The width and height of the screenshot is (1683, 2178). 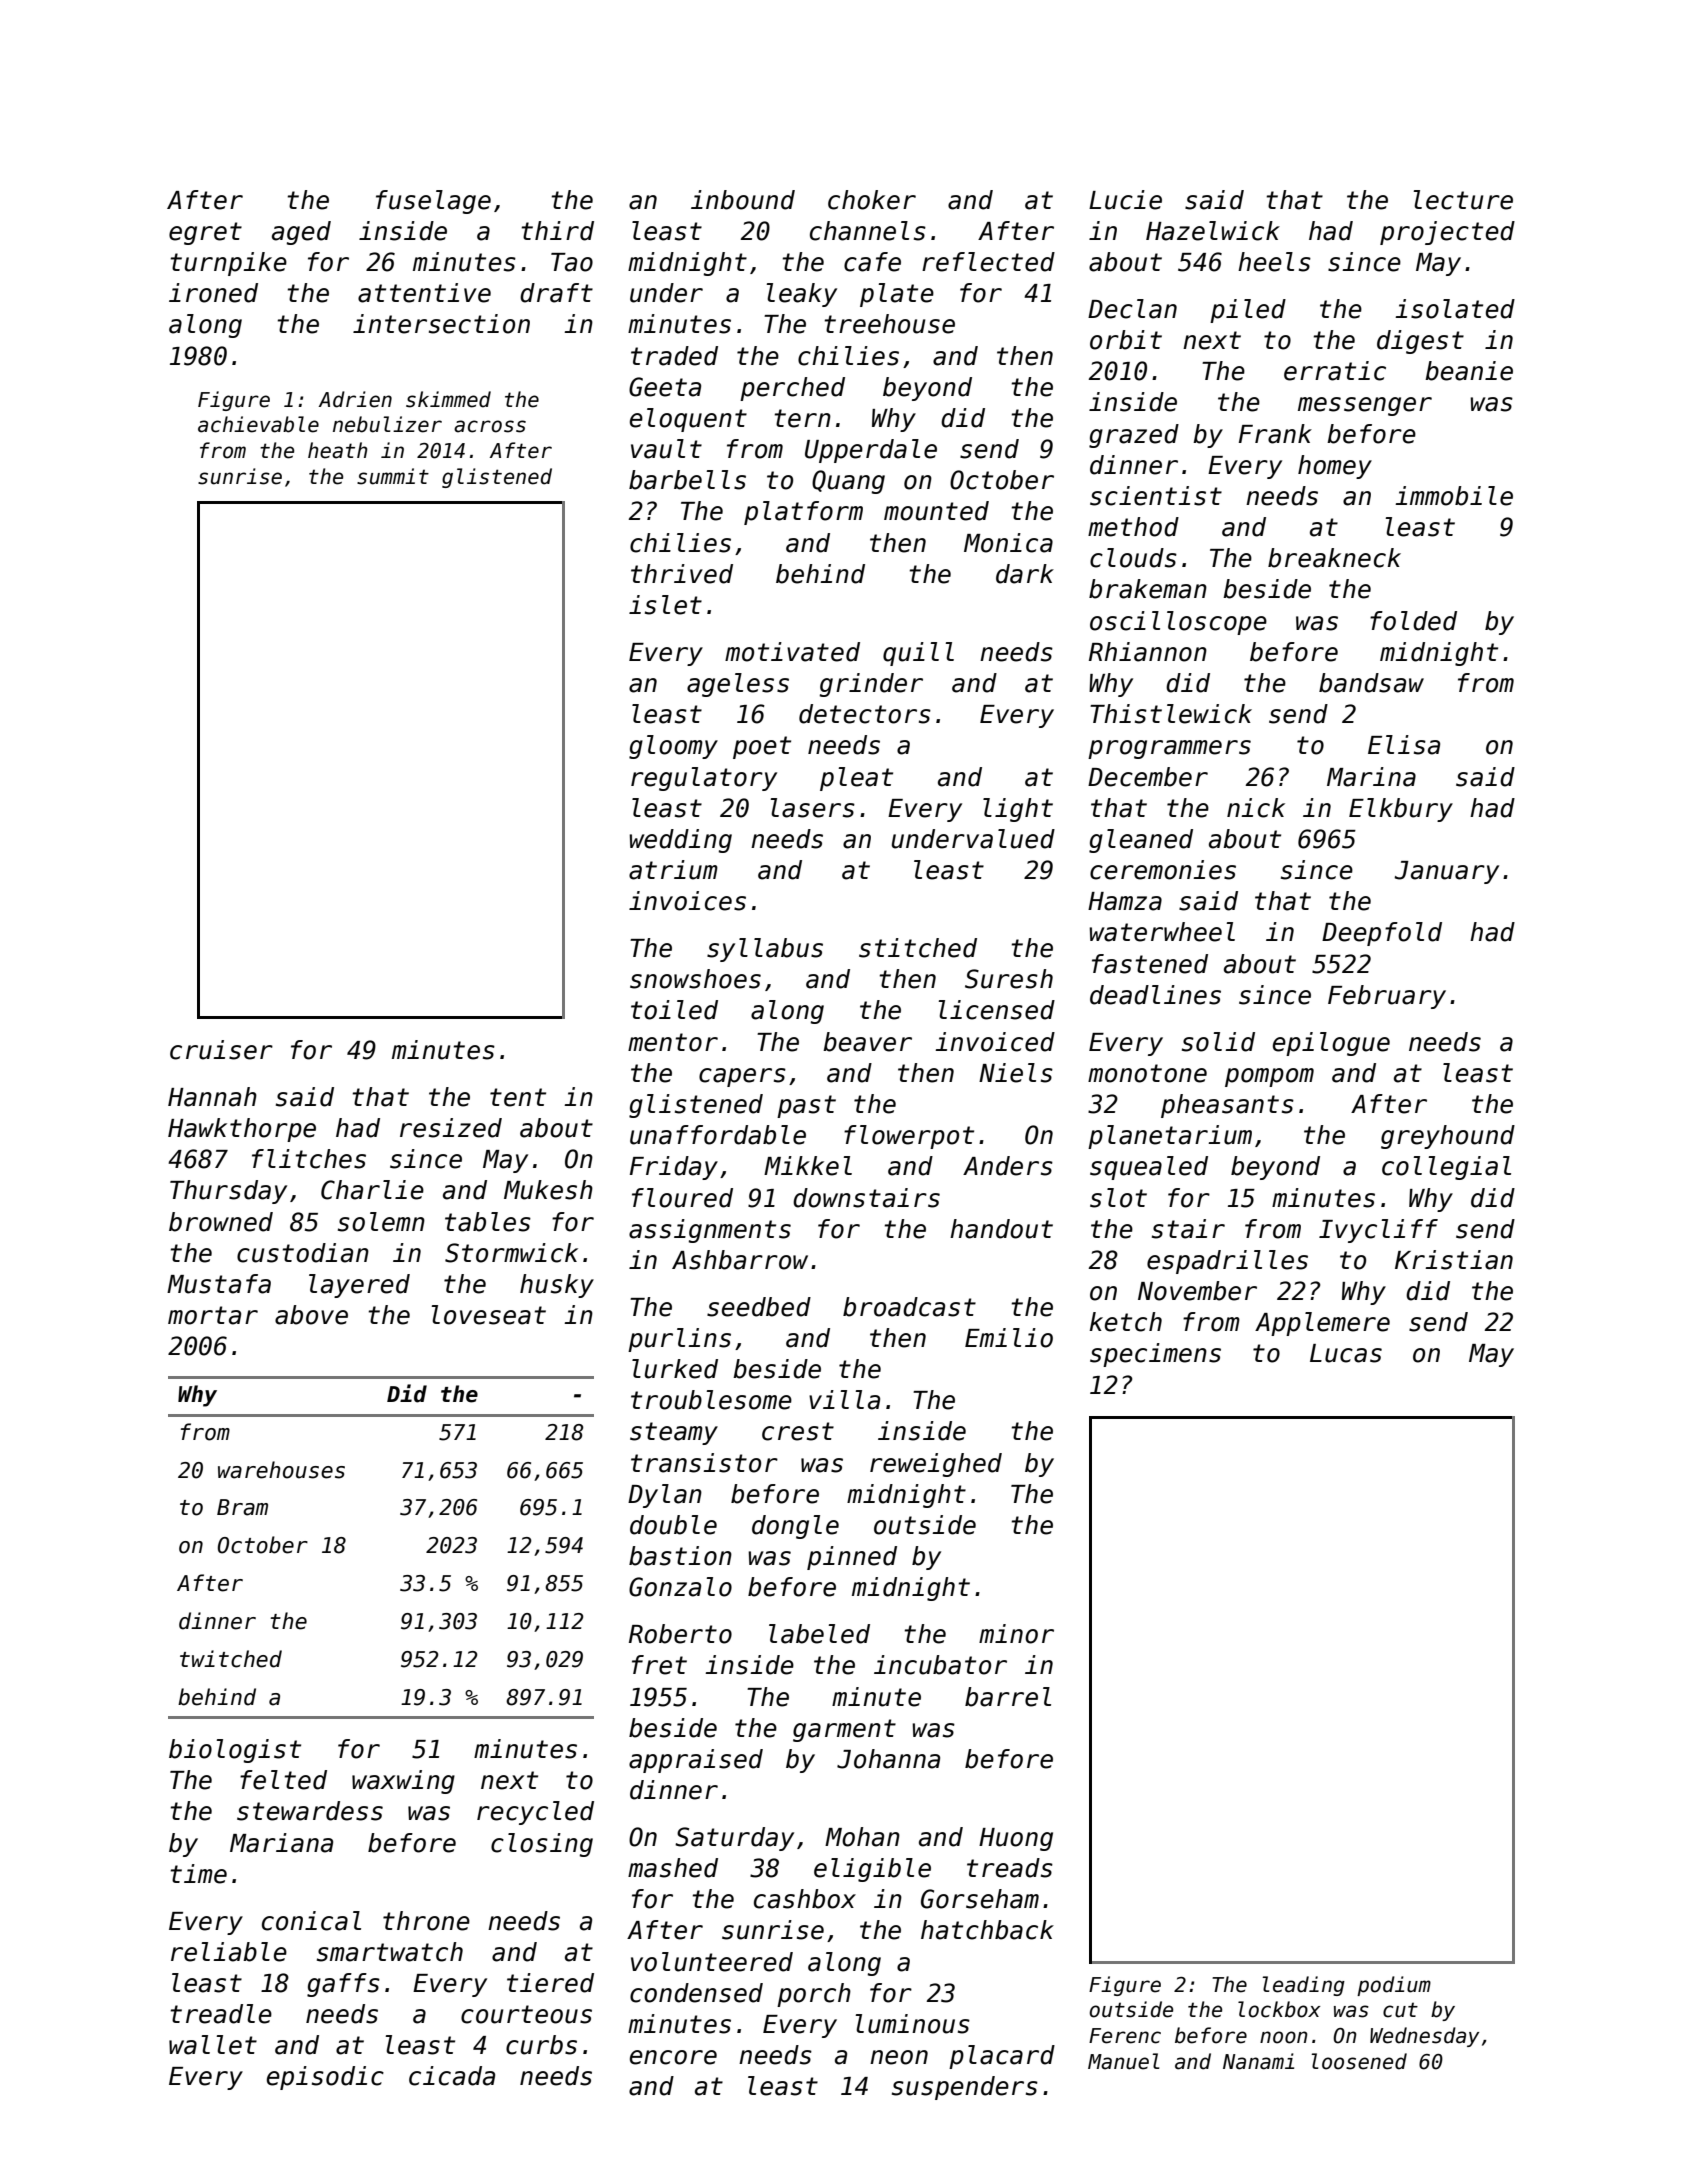 What do you see at coordinates (1424, 2037) in the screenshot?
I see `Wednesday` at bounding box center [1424, 2037].
